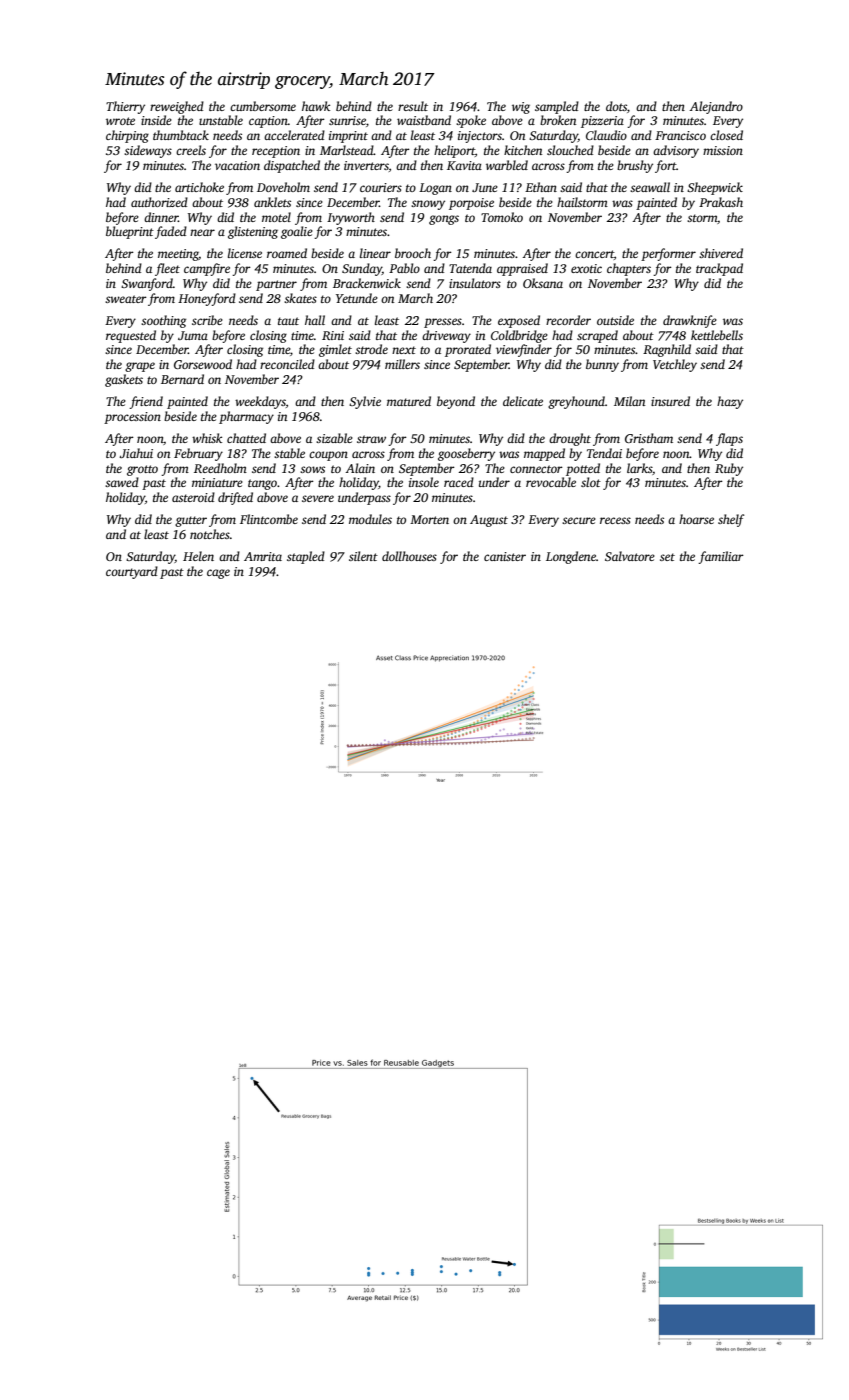 This screenshot has width=849, height=1400. I want to click on Reedholm, so click(220, 468).
